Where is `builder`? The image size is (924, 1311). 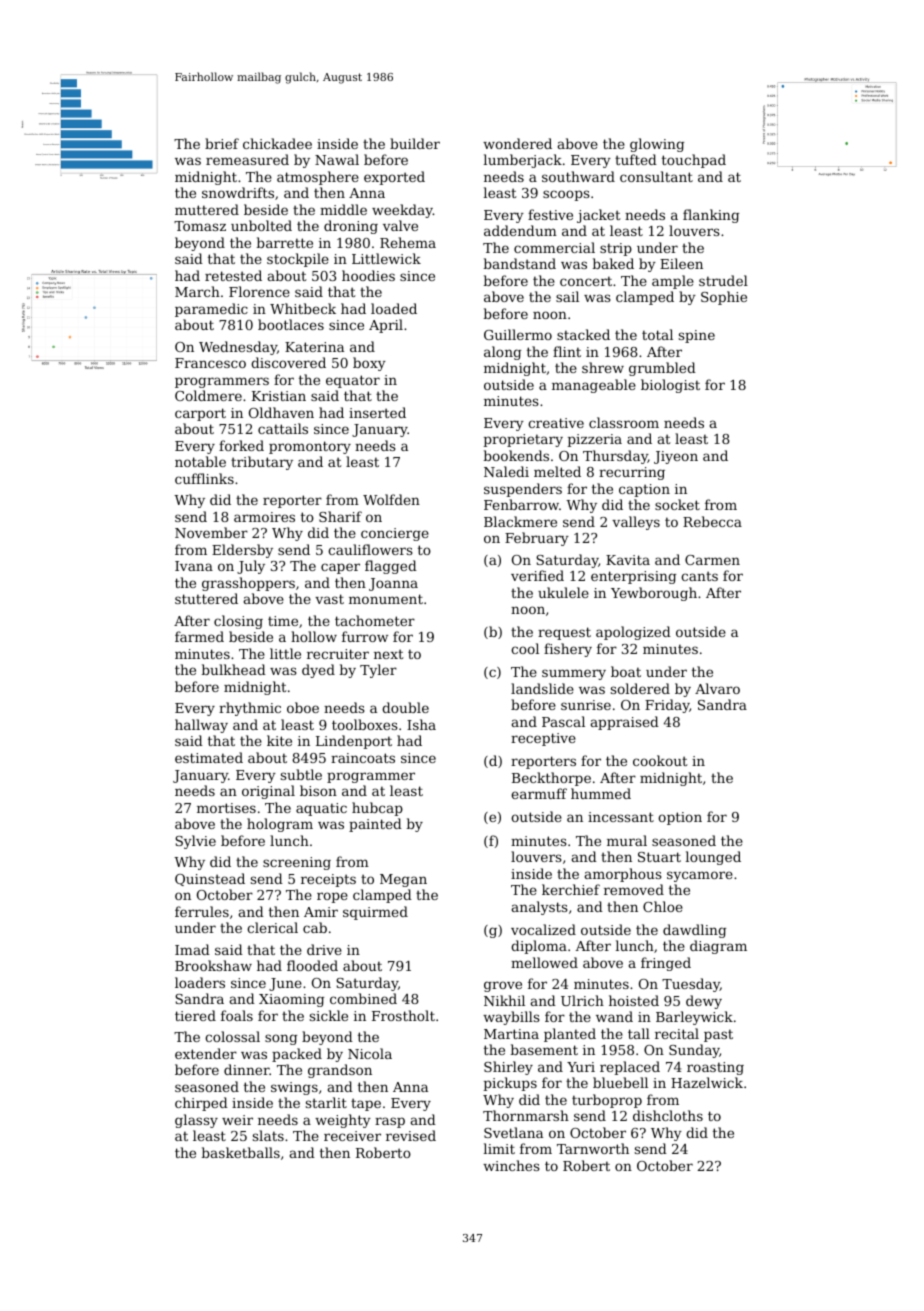
builder is located at coordinates (415, 143).
